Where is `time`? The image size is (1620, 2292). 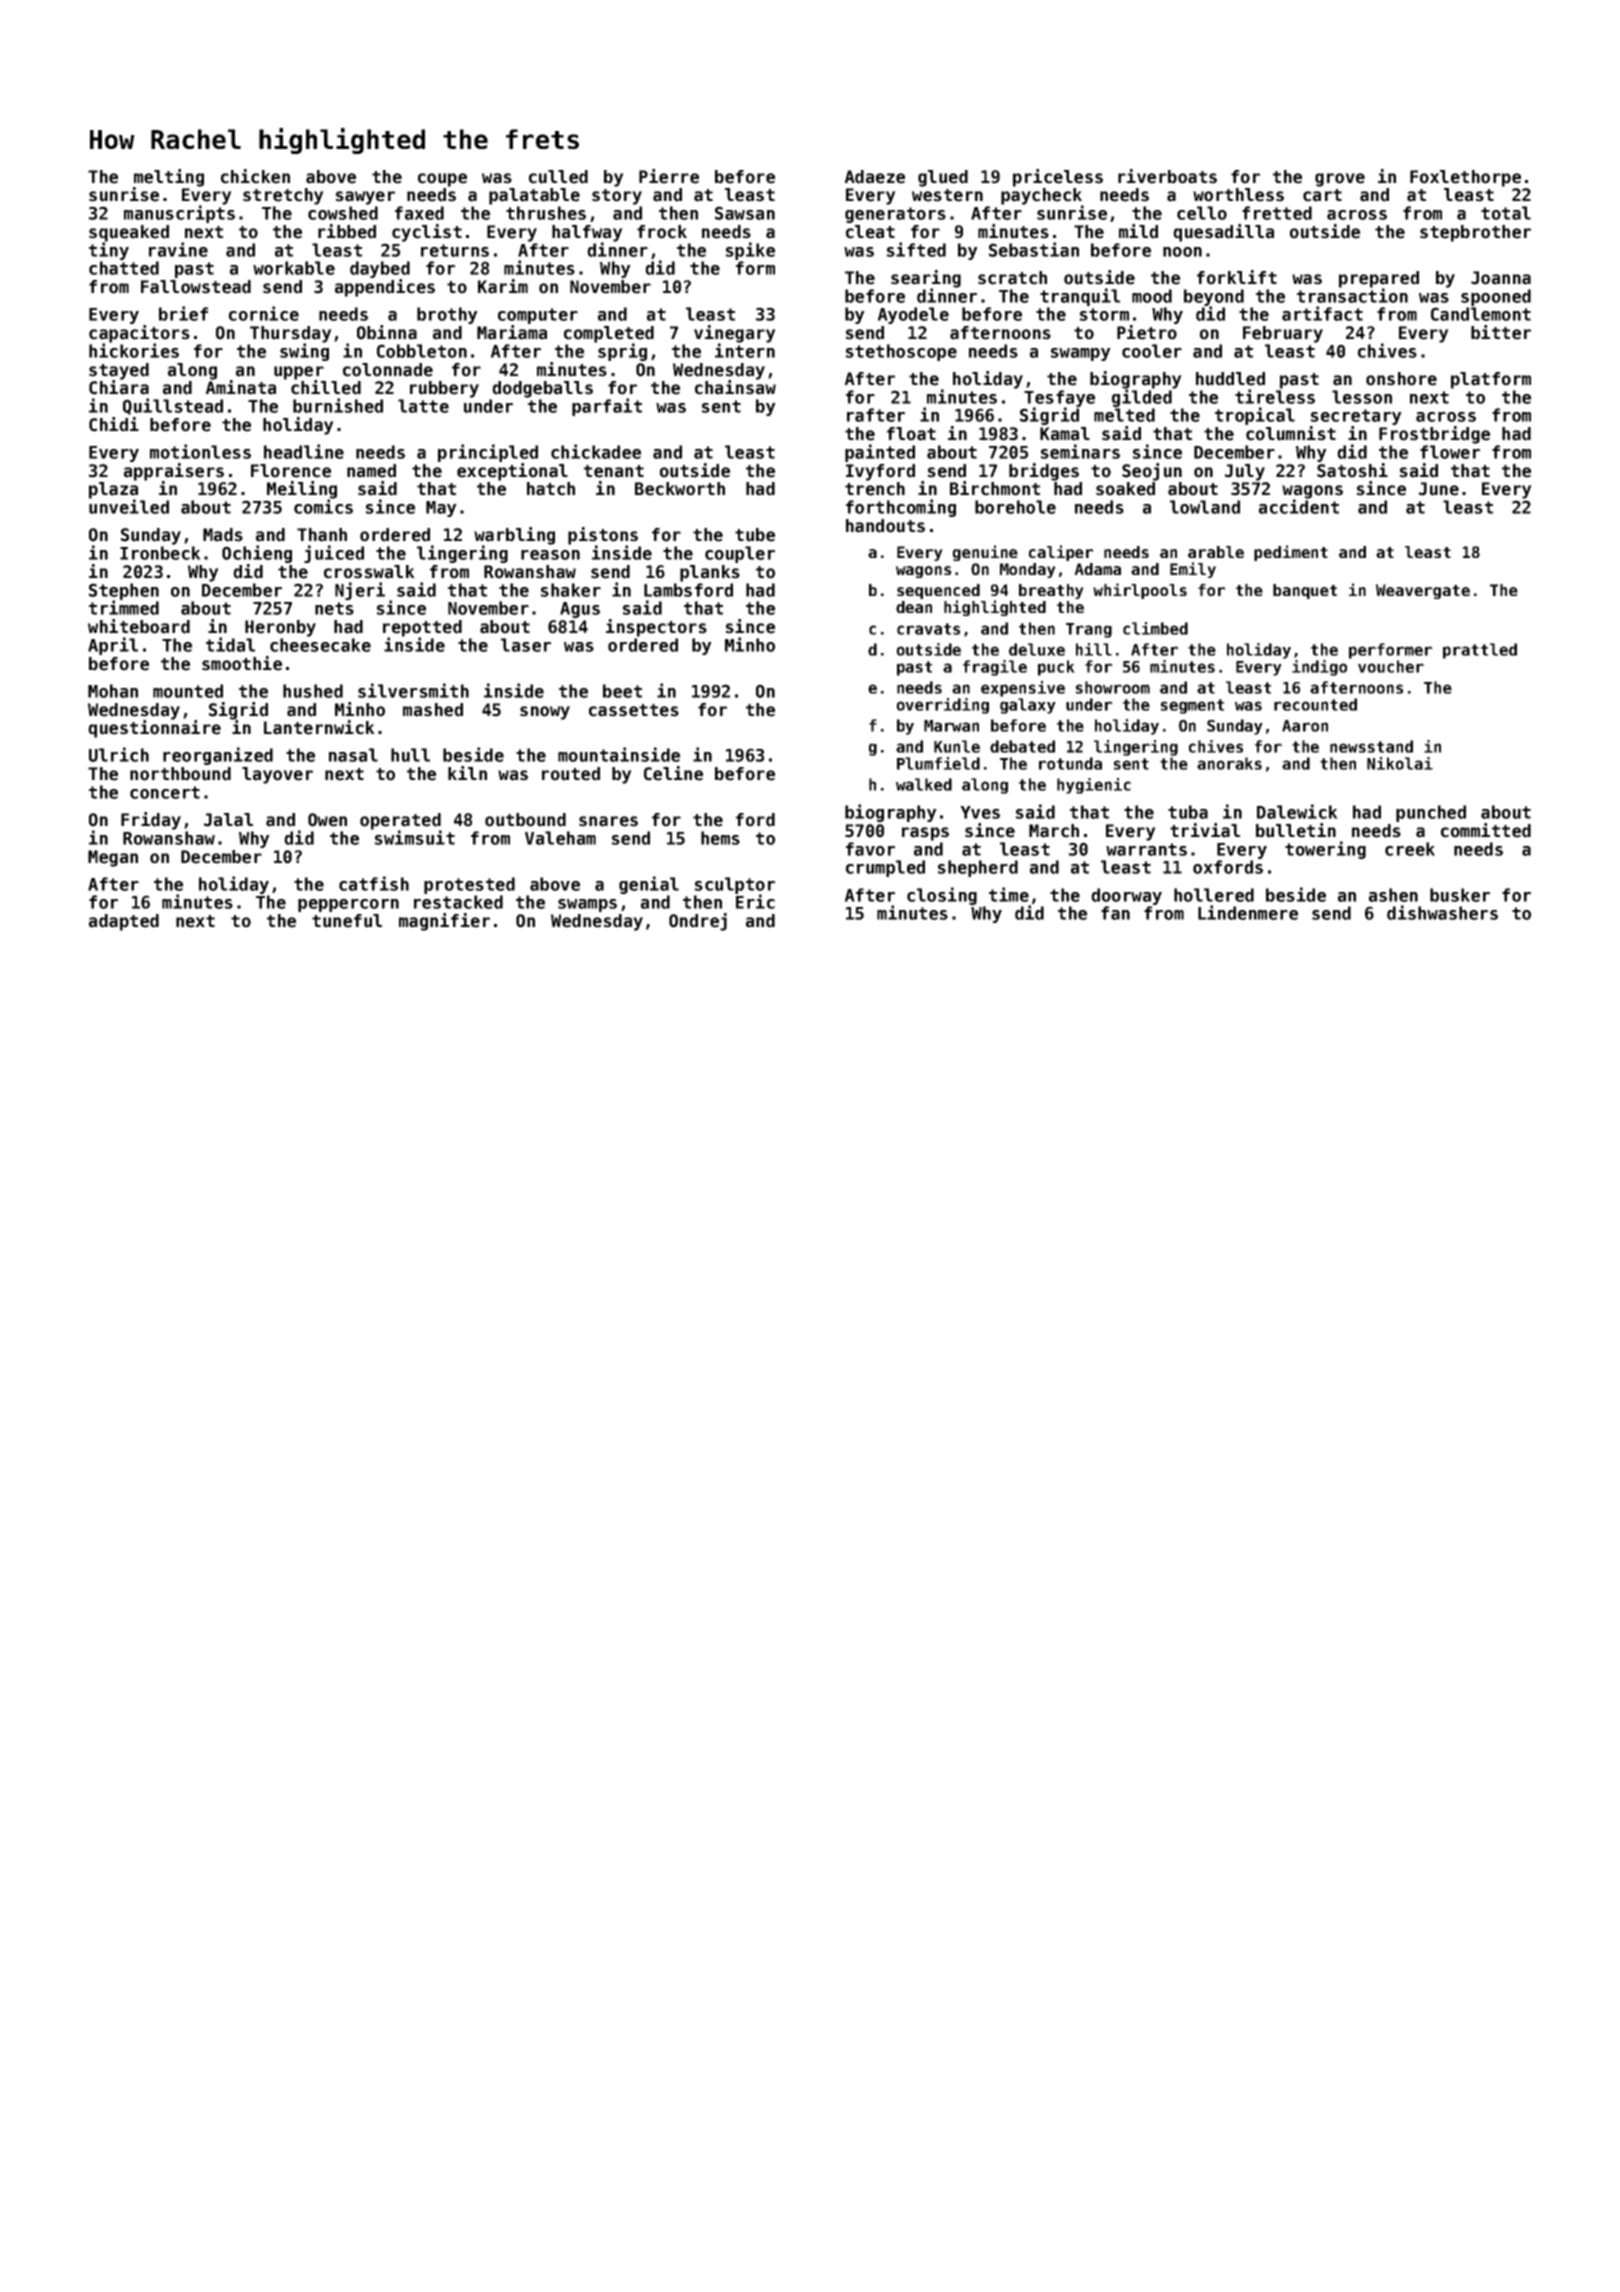 time is located at coordinates (1009, 894).
